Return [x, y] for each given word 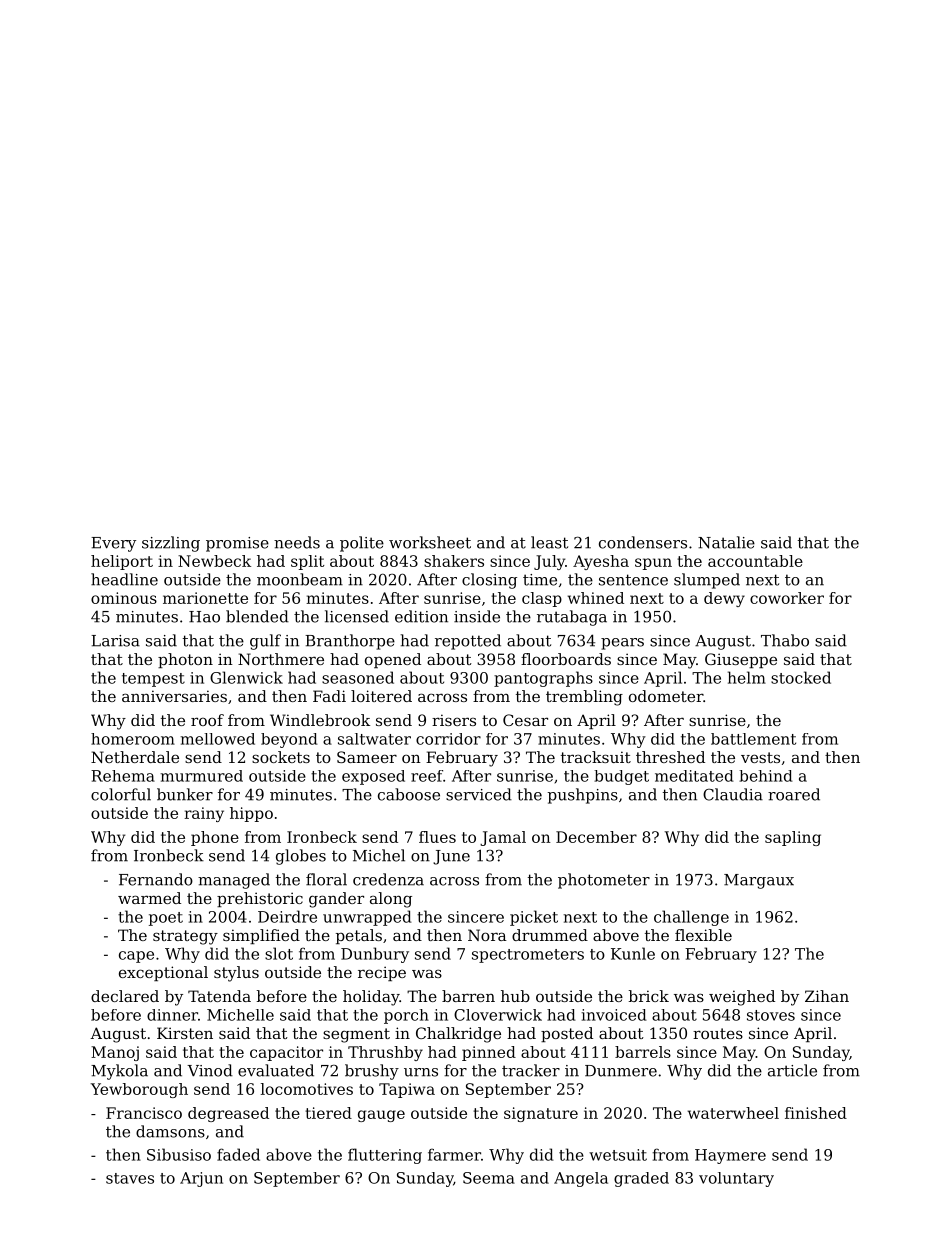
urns [421, 1072]
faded [238, 1154]
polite [362, 544]
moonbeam [300, 579]
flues [437, 837]
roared [794, 794]
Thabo [785, 640]
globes [301, 857]
